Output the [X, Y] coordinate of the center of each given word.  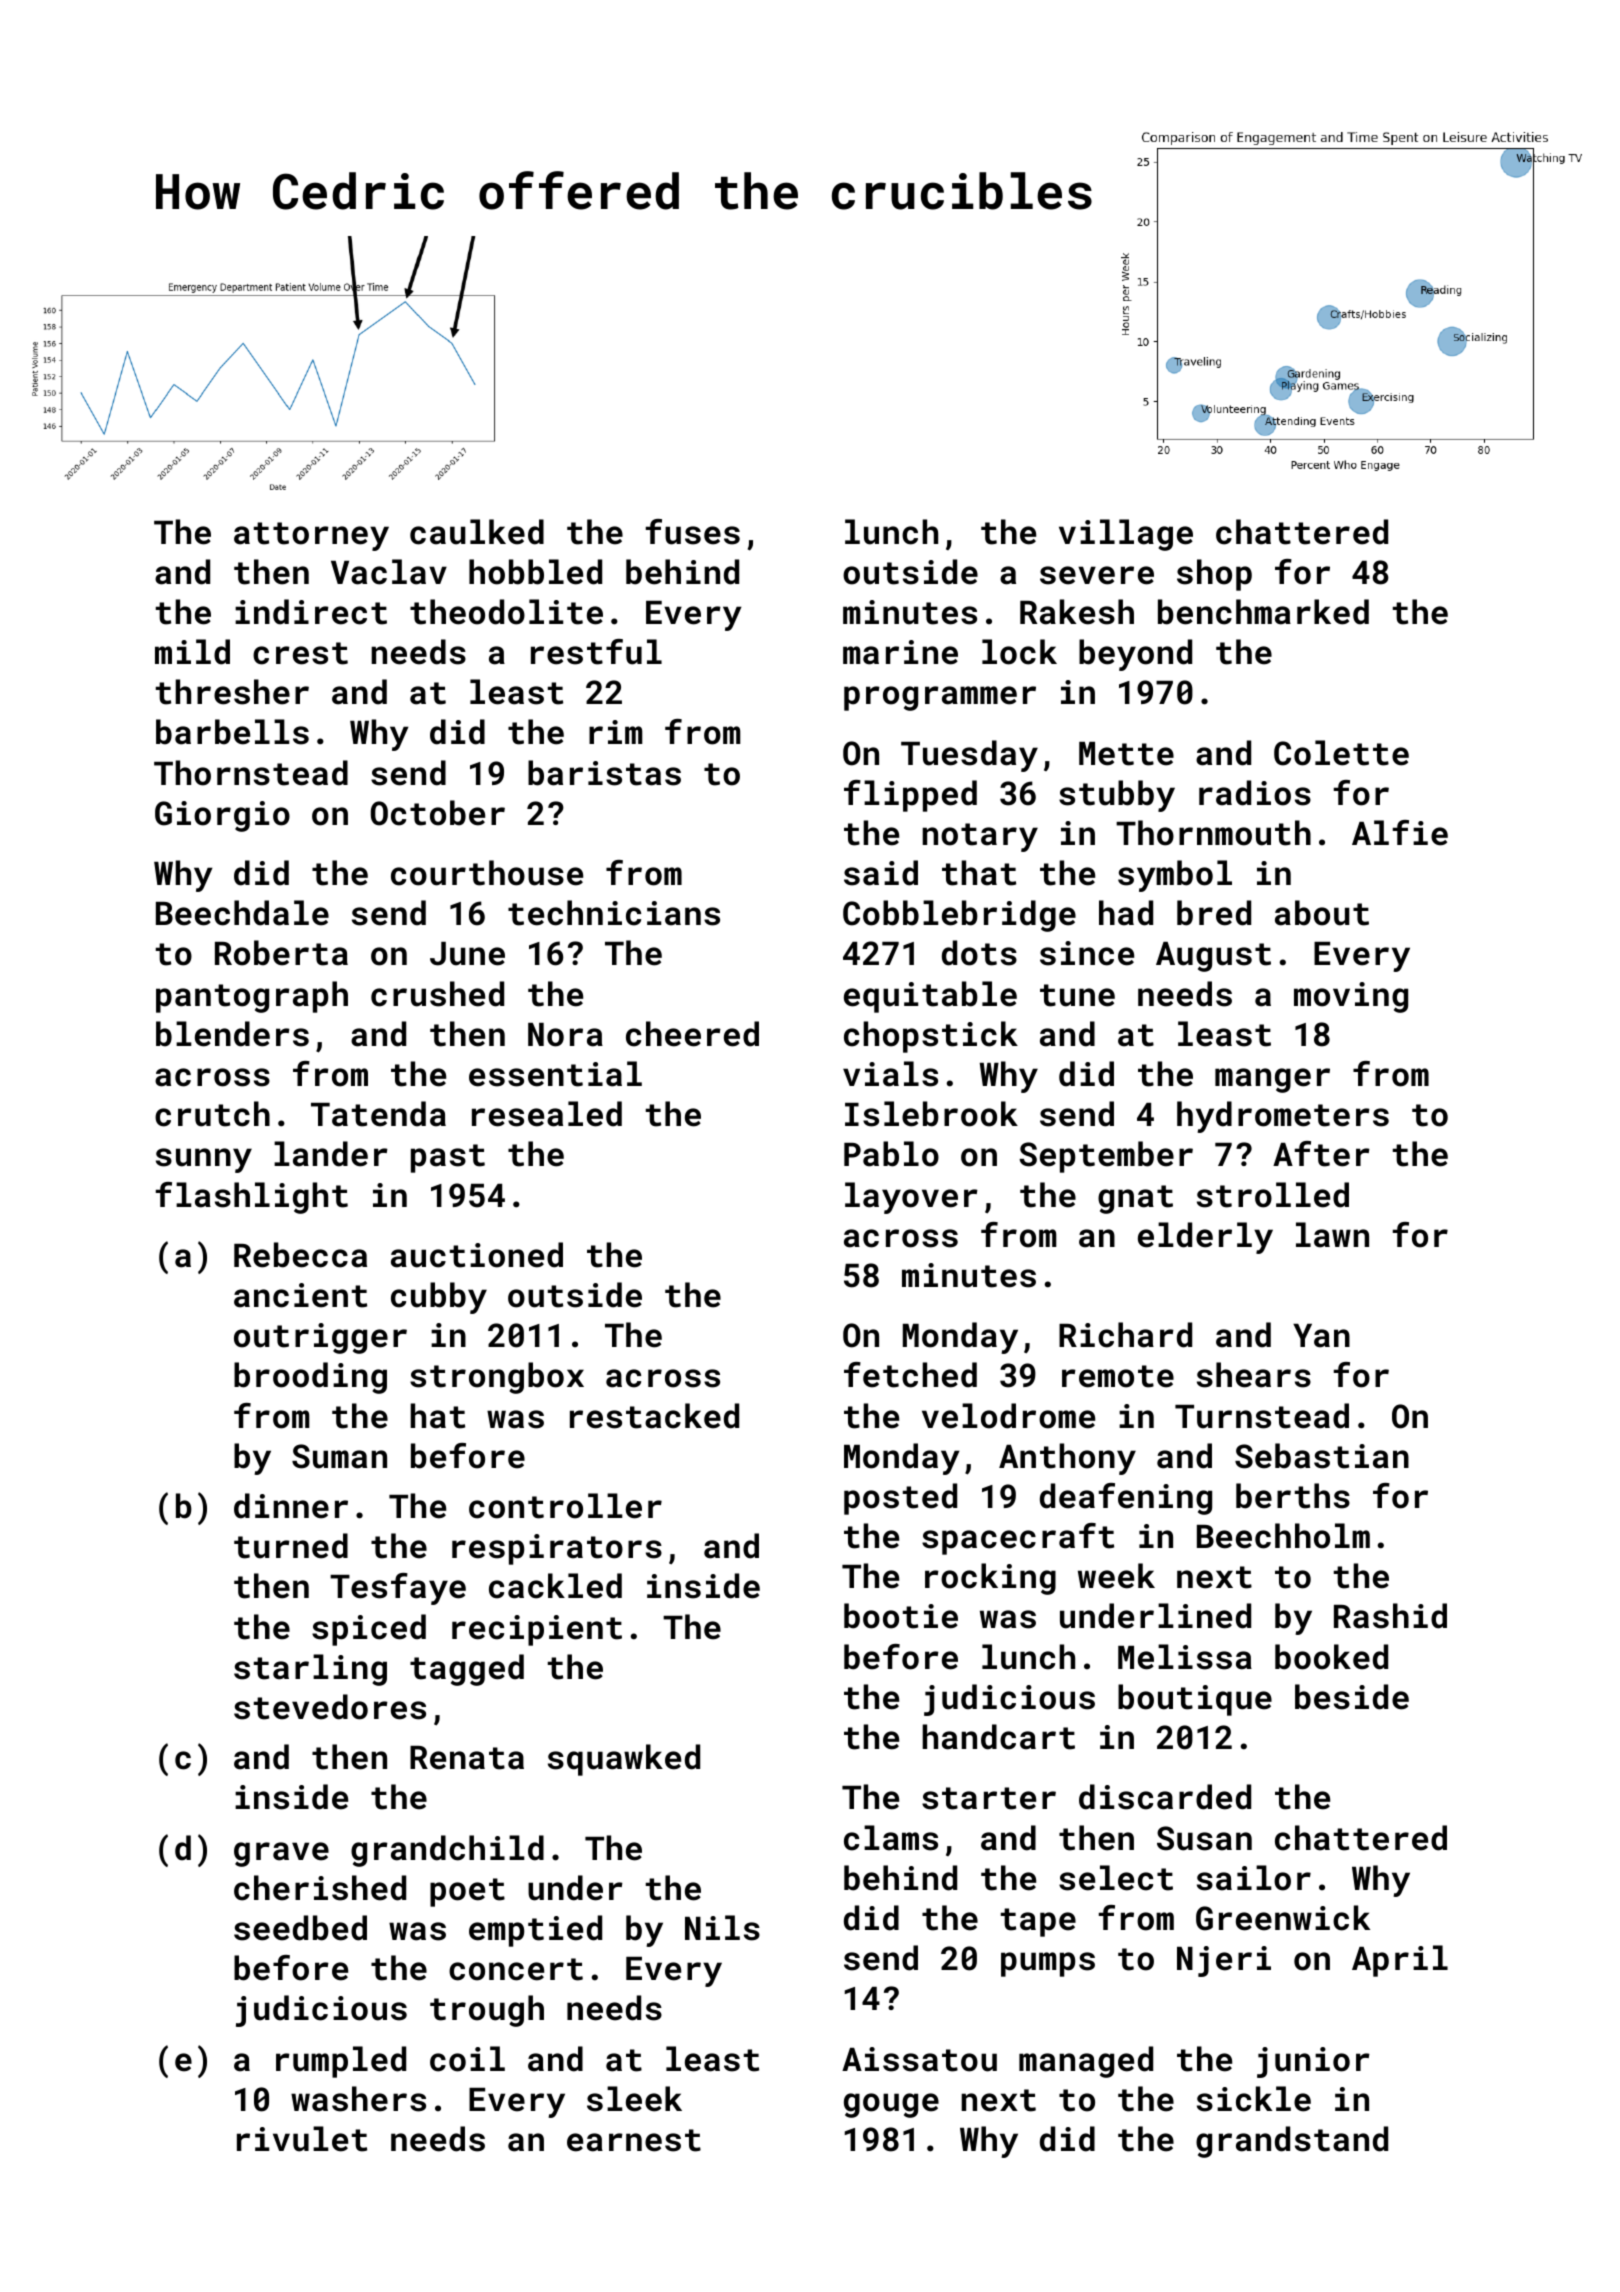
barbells [232, 732]
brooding [310, 1378]
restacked [654, 1416]
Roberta [281, 953]
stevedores [330, 1707]
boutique [1195, 1700]
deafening [1126, 1499]
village [1126, 535]
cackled [555, 1586]
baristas [604, 773]
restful [596, 652]
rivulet [302, 2139]
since [1087, 953]
